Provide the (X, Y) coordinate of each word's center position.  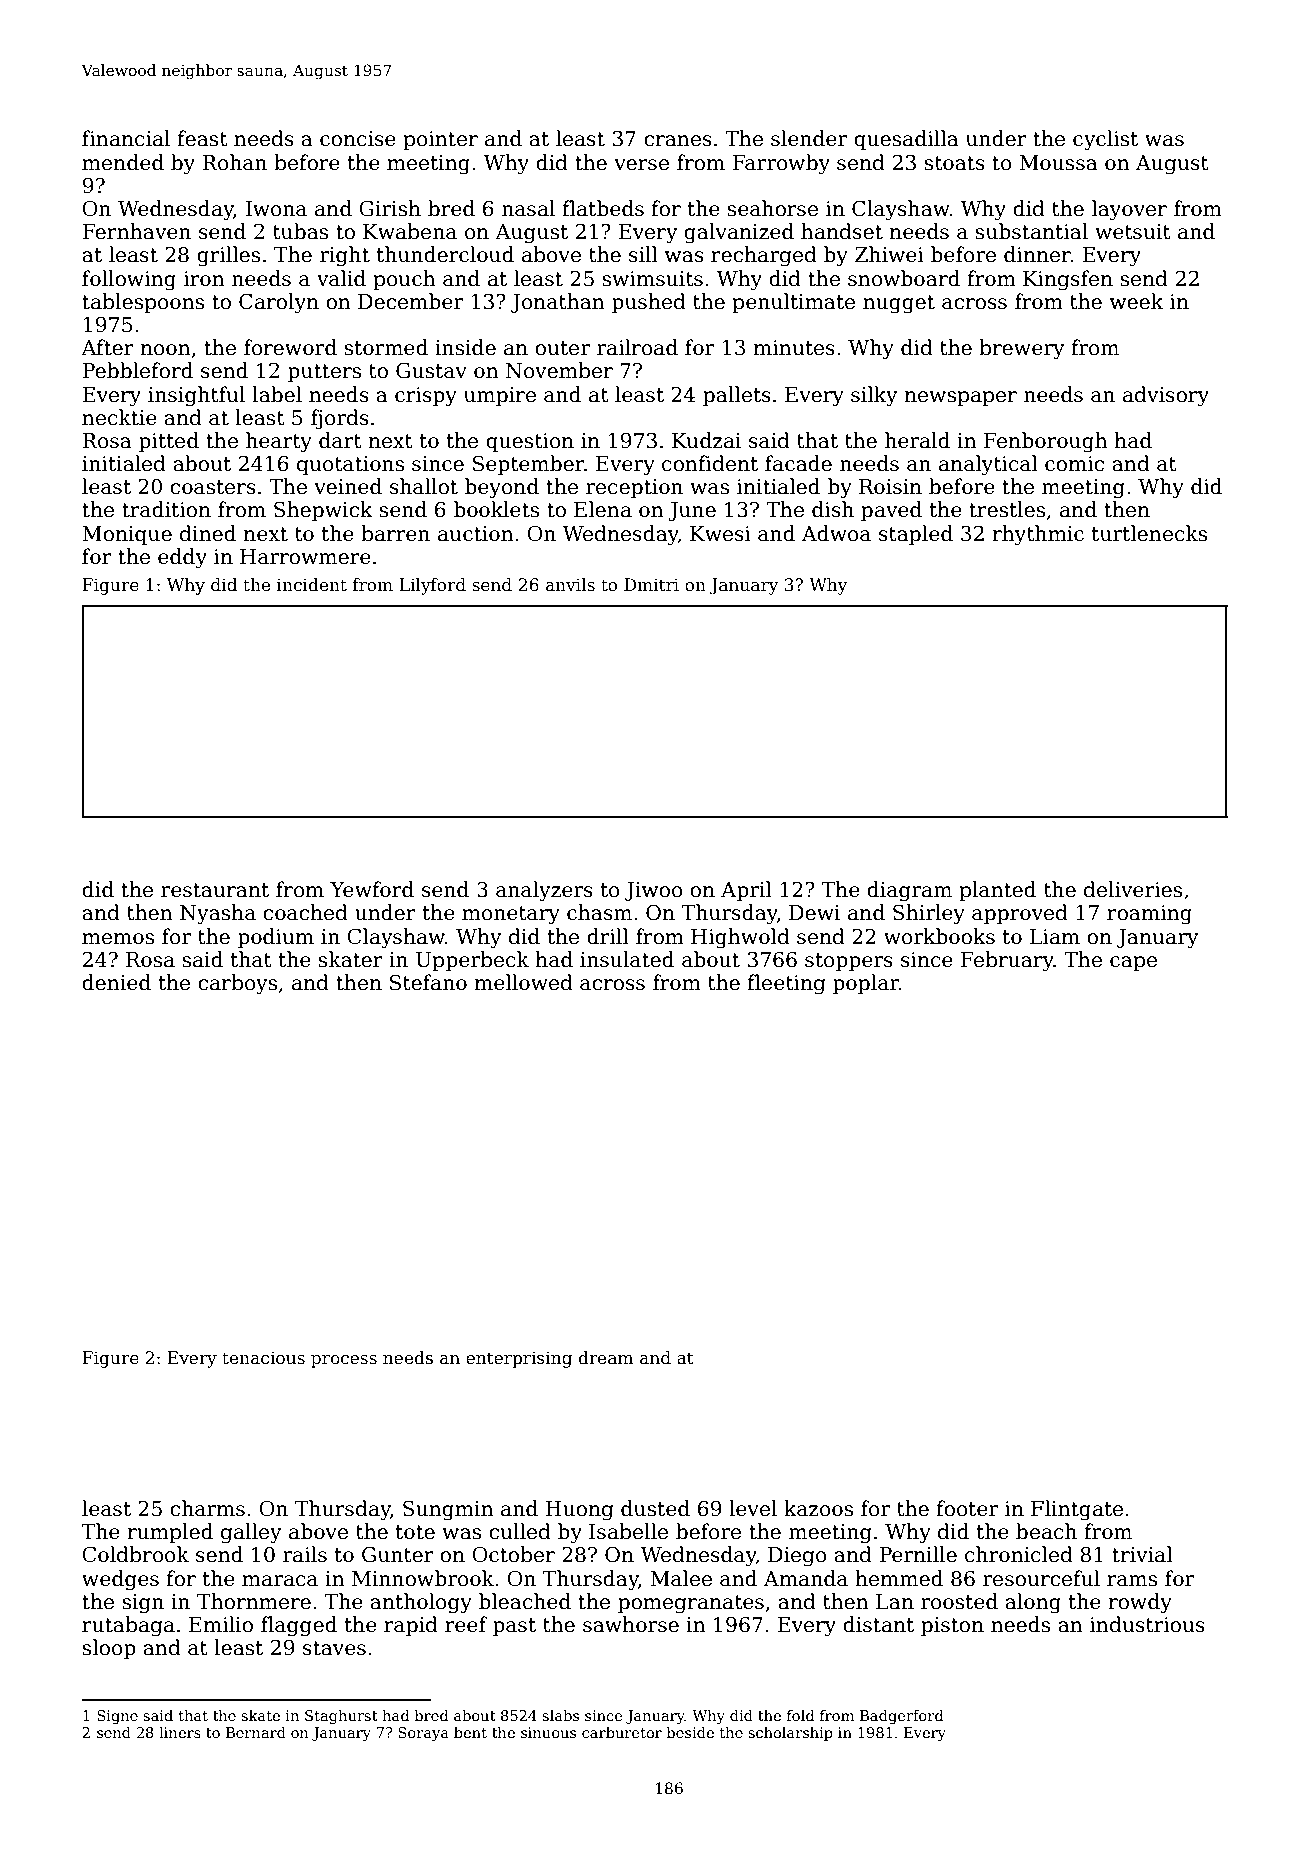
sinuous (548, 1732)
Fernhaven (136, 231)
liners (180, 1732)
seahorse (772, 208)
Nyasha (218, 914)
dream (606, 1358)
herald (917, 440)
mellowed (524, 982)
